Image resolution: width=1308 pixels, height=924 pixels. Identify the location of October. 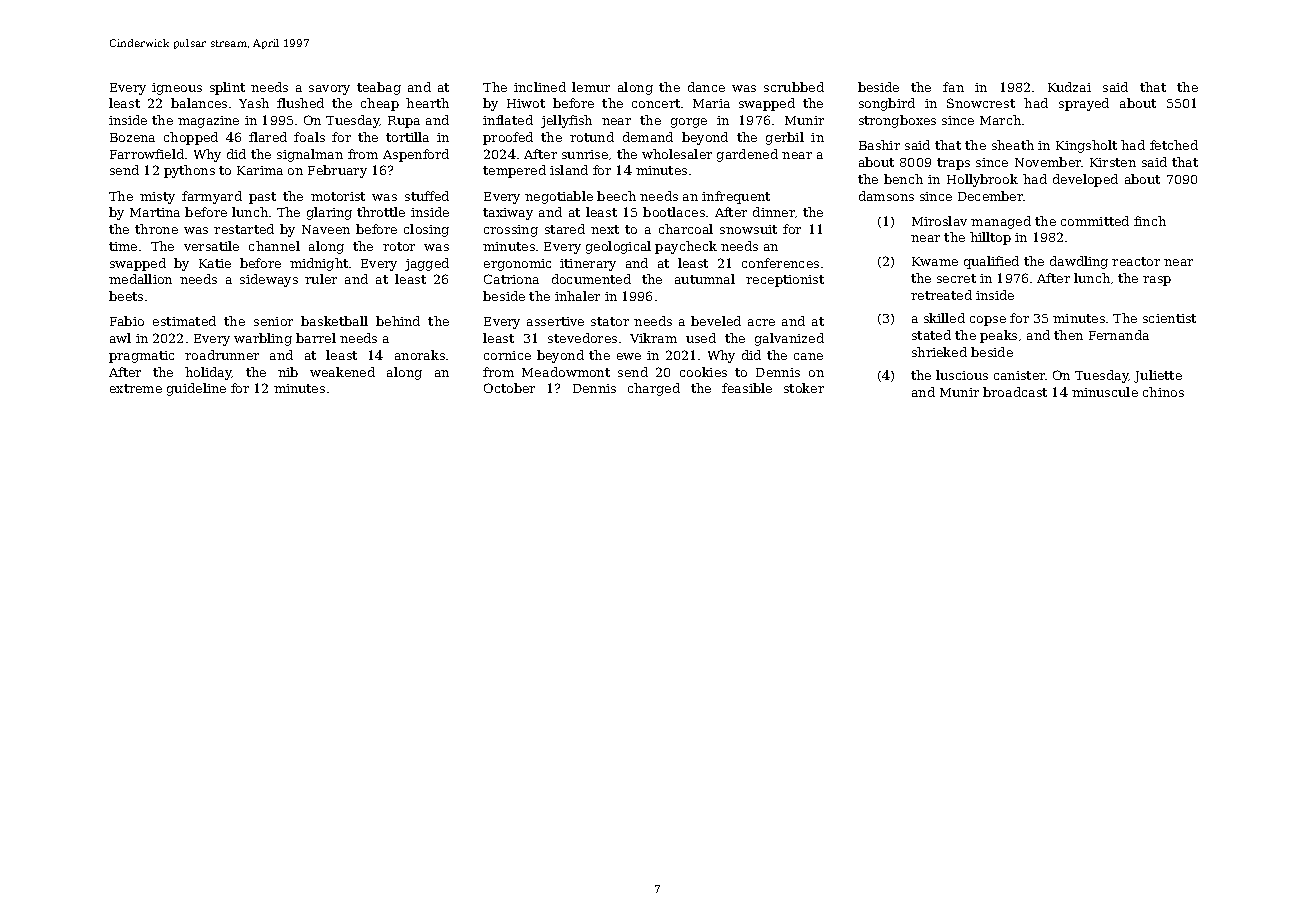
(509, 388).
